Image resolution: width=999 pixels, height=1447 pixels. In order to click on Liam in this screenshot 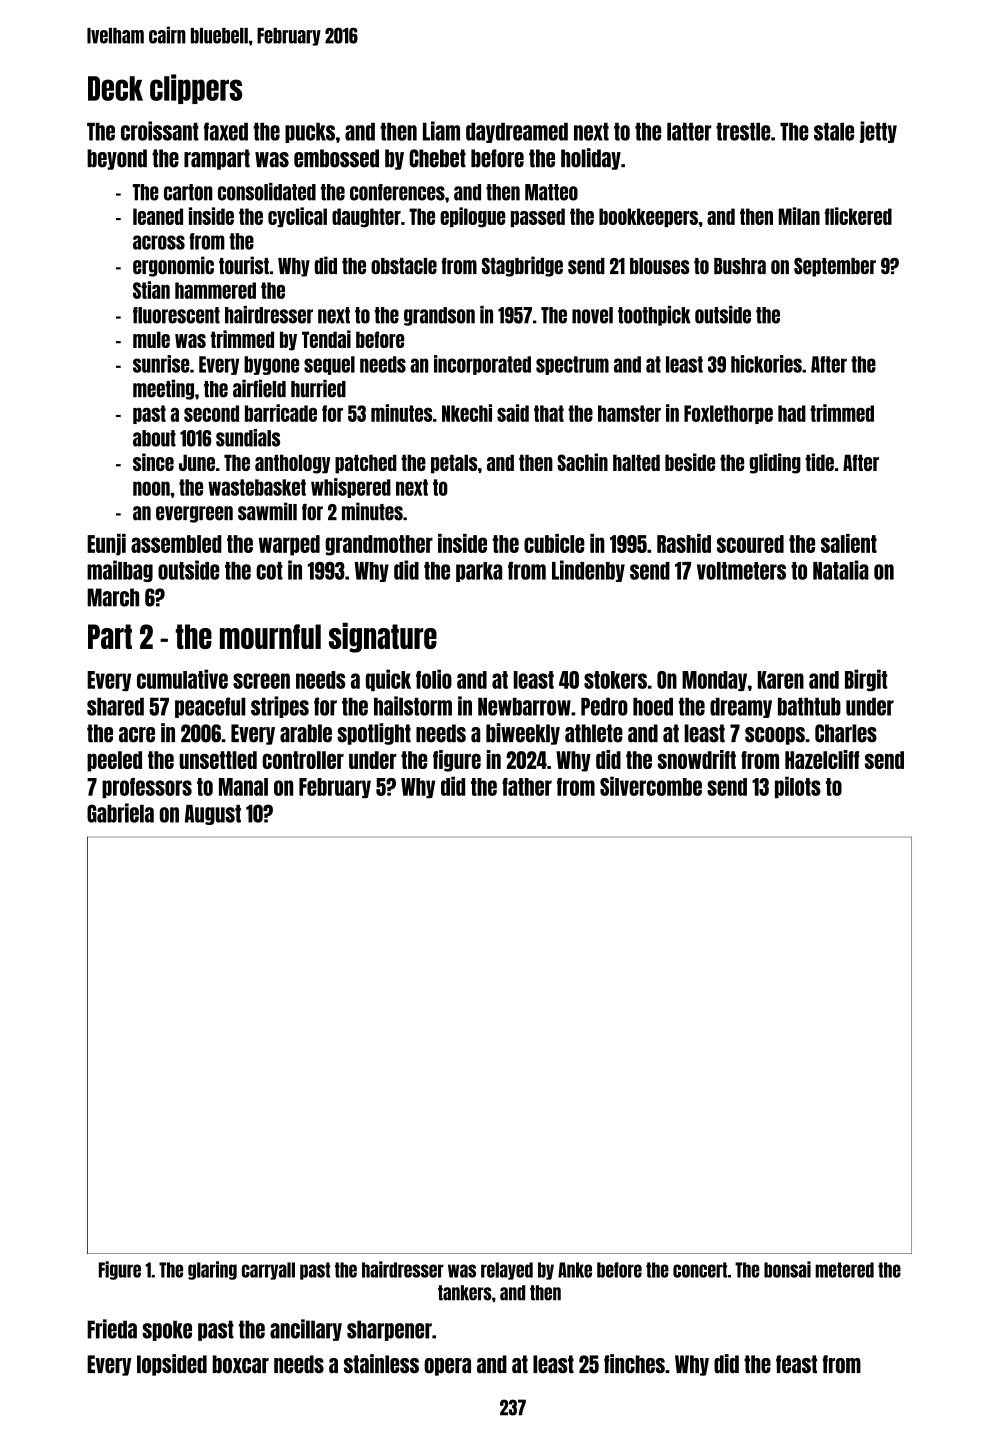, I will do `click(441, 131)`.
